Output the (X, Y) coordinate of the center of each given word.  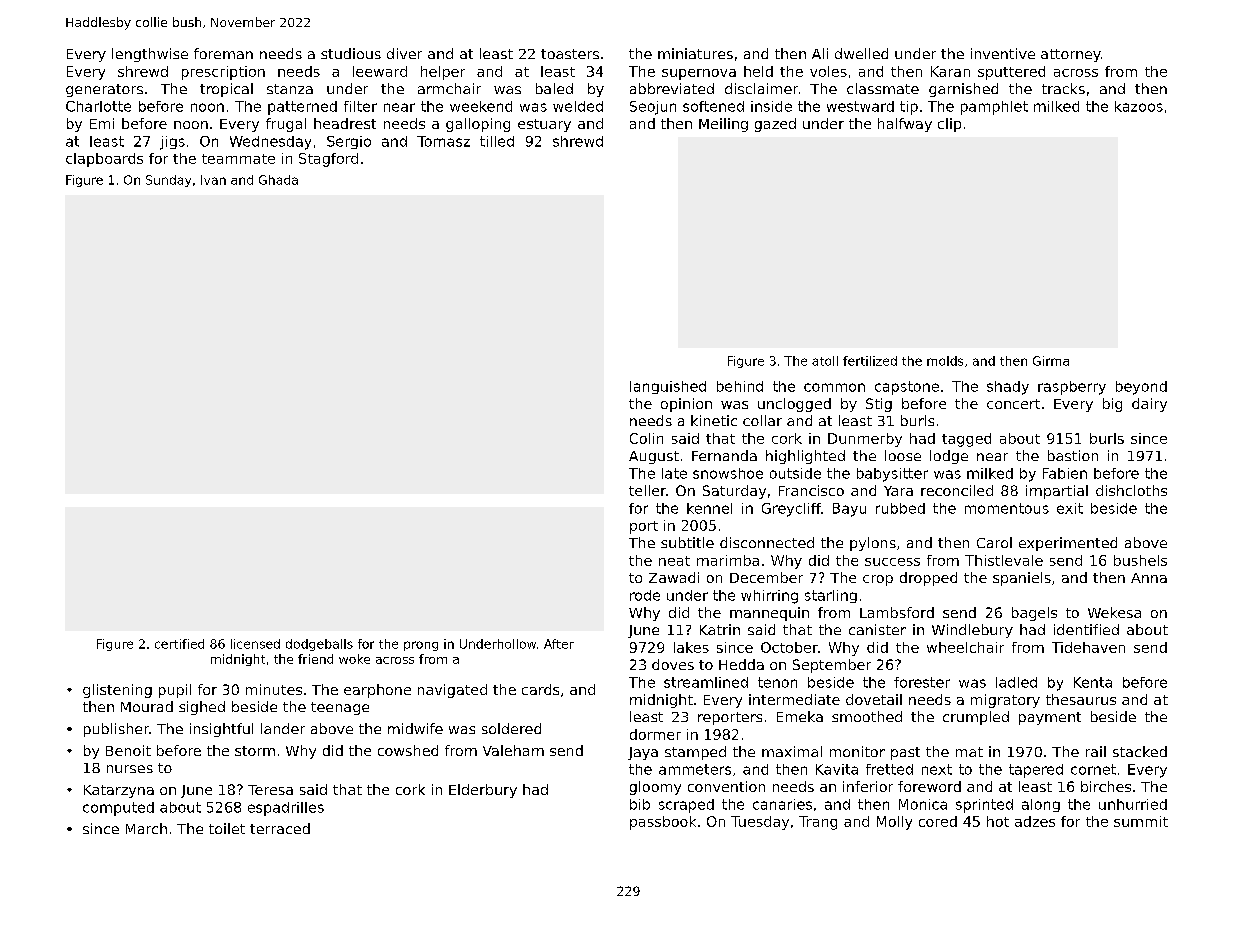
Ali (820, 53)
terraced (280, 828)
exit (1070, 508)
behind (740, 386)
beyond (1141, 388)
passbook (663, 823)
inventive (1003, 53)
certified (179, 644)
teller (647, 490)
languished (668, 387)
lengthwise (150, 55)
